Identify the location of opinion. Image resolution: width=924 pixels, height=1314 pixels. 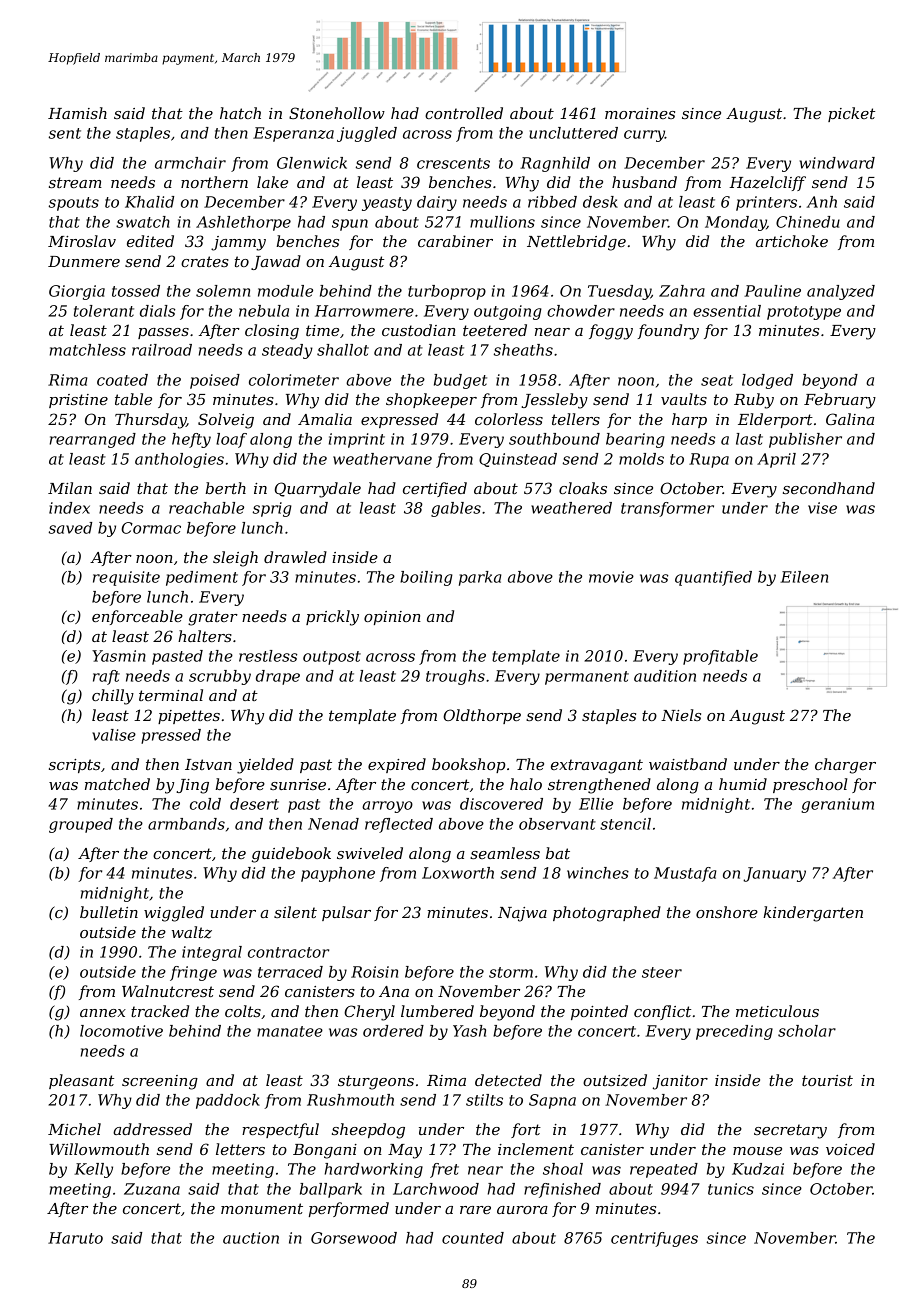
(392, 618).
